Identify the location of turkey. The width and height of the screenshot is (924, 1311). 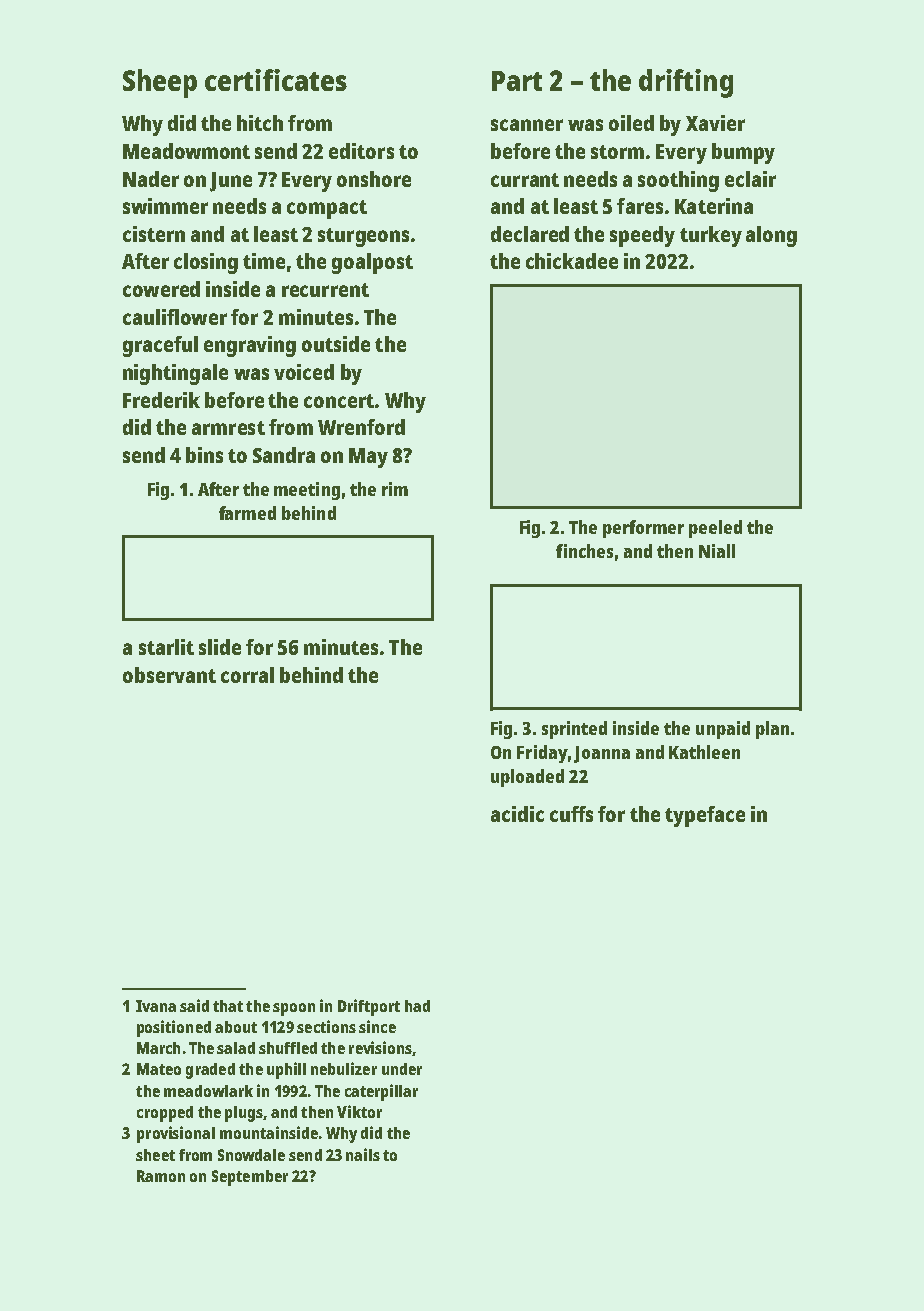
(711, 236).
